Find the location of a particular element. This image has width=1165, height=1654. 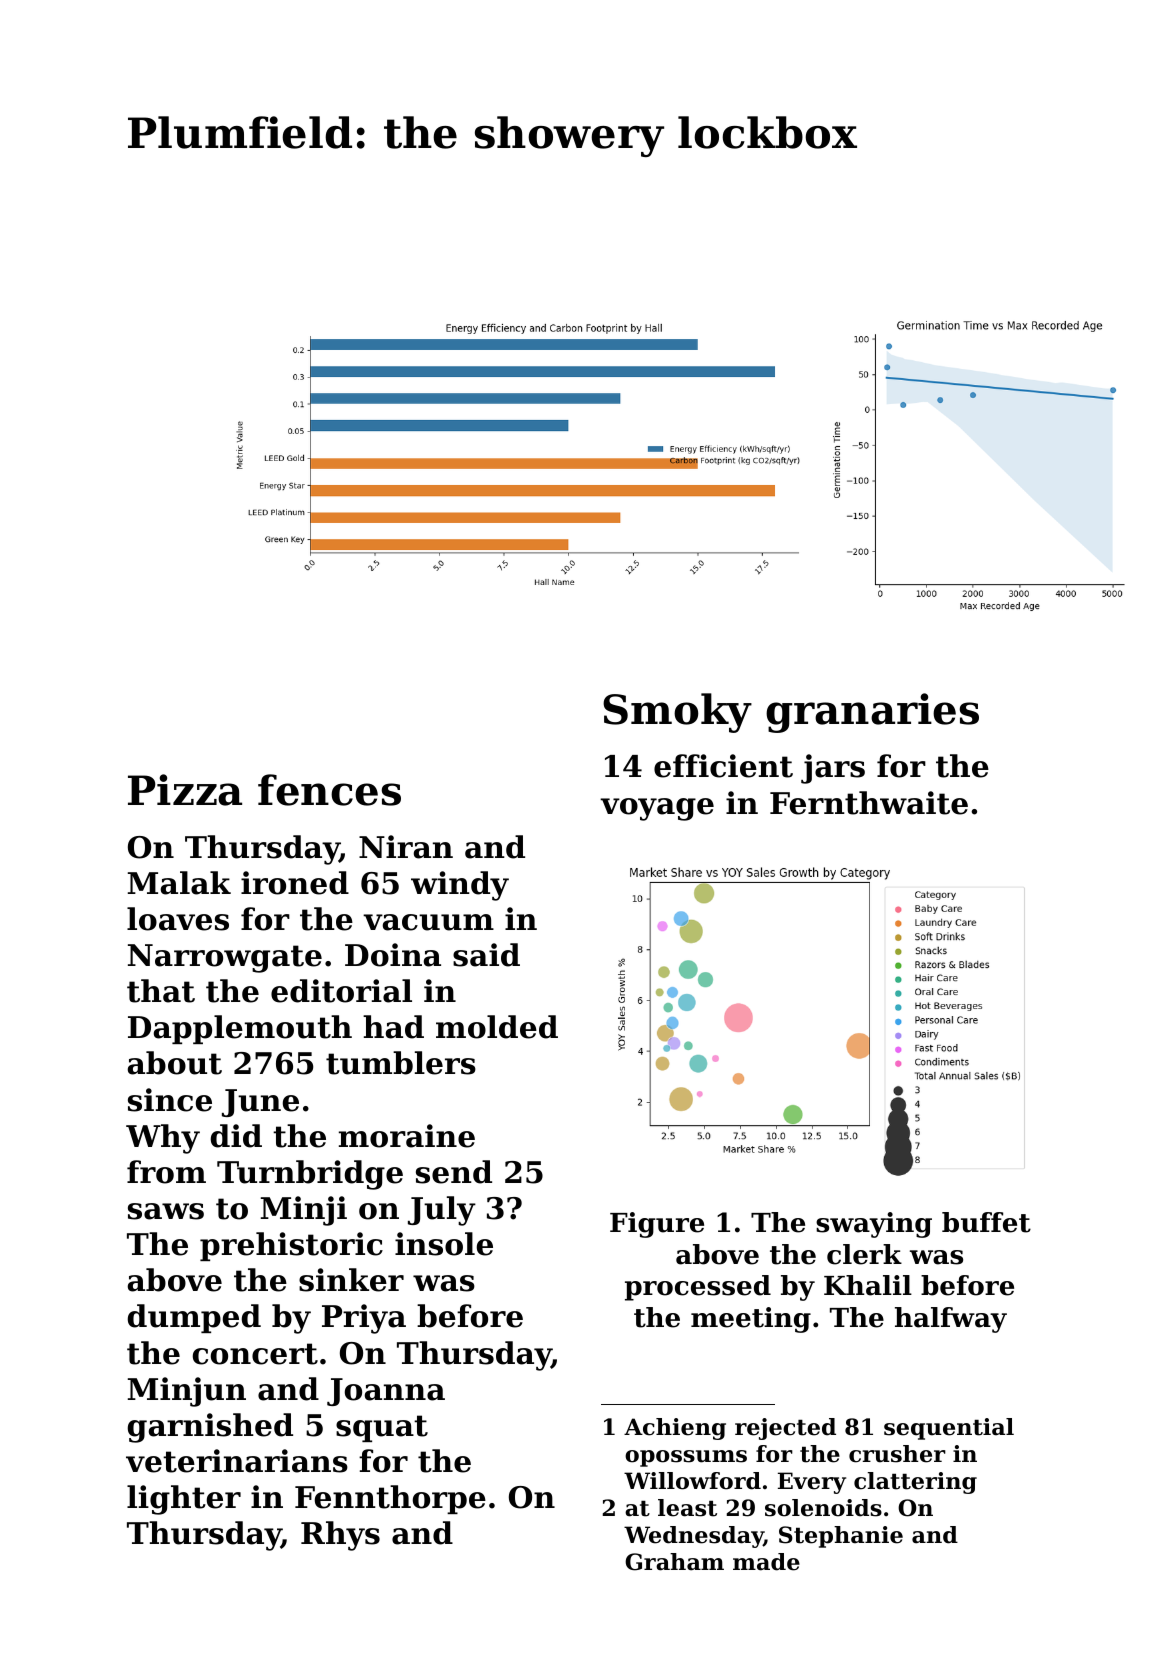

fences is located at coordinates (329, 790).
